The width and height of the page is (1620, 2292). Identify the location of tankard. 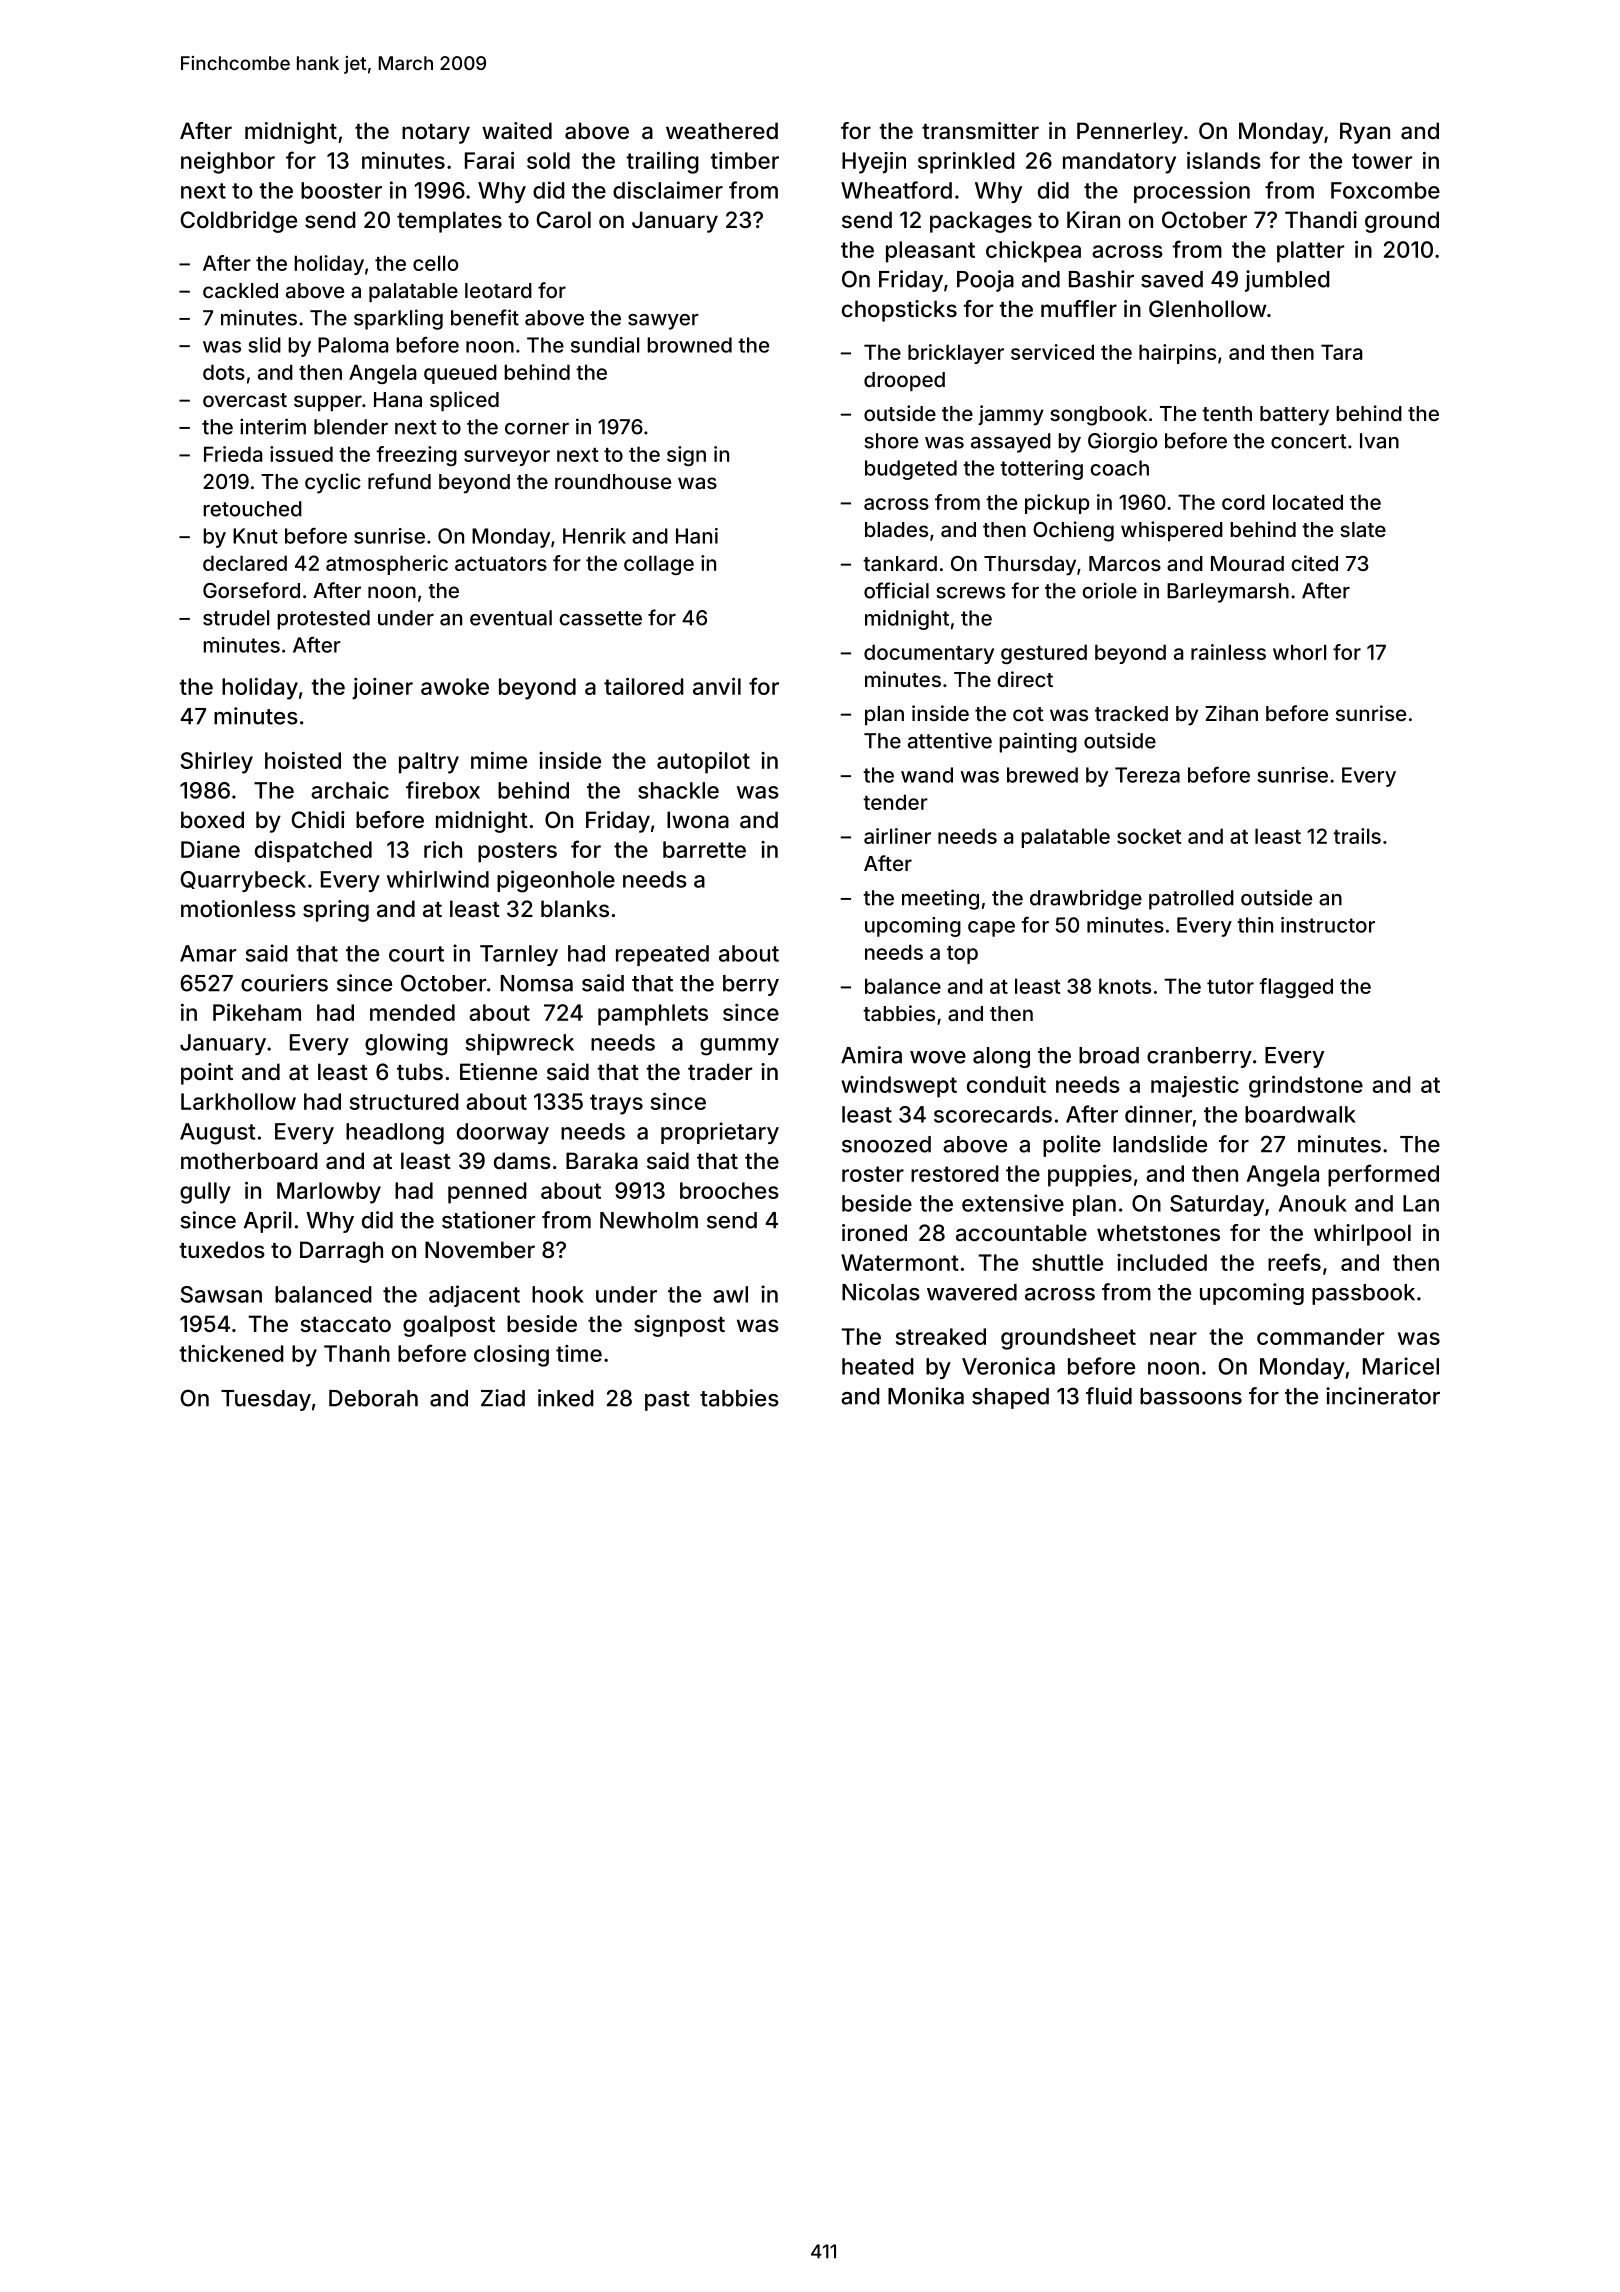
(900, 563).
